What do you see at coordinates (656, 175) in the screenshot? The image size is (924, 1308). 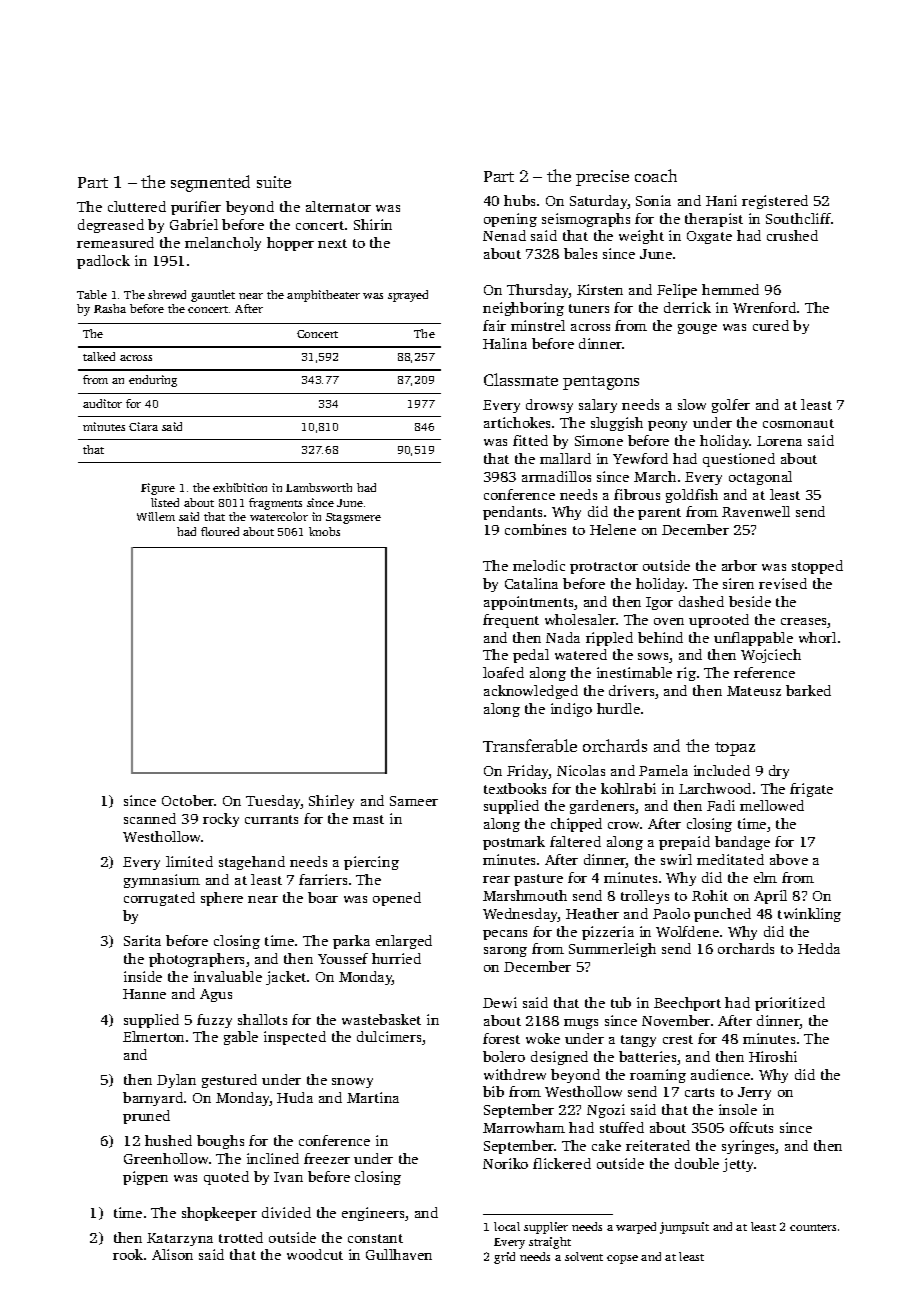 I see `coach` at bounding box center [656, 175].
